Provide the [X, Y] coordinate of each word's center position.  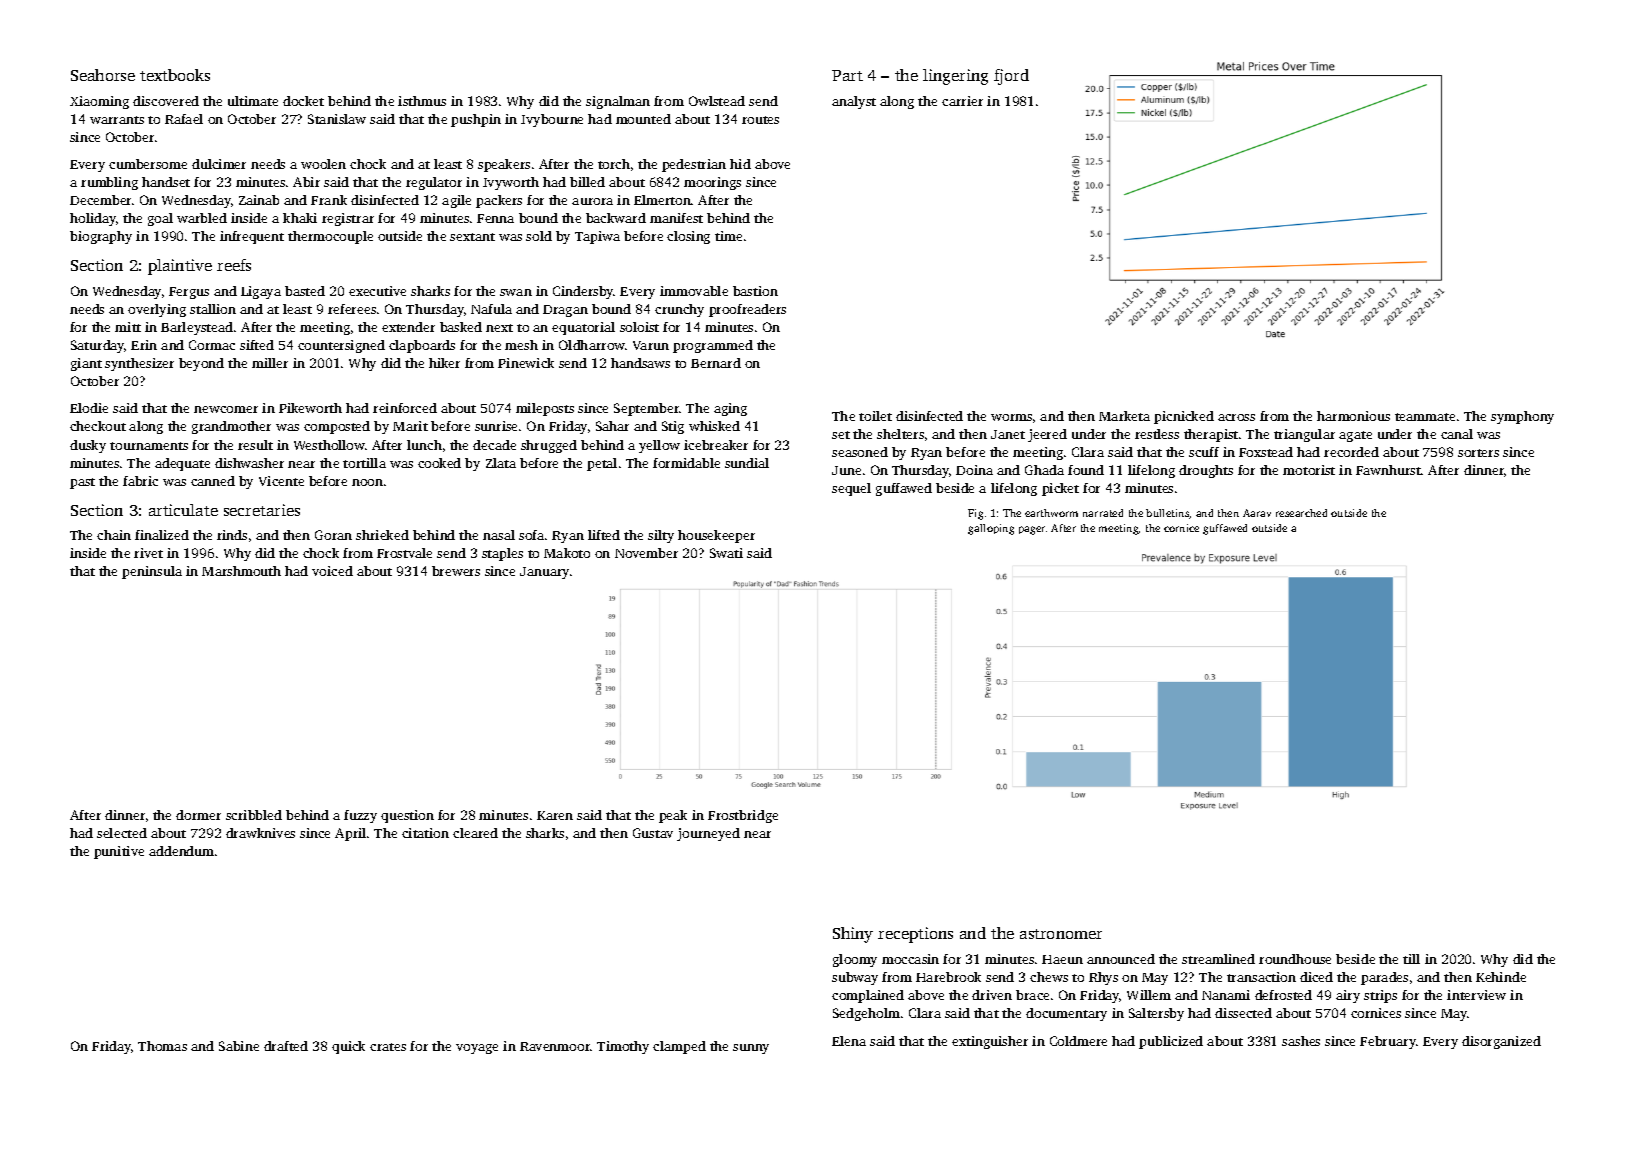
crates [388, 1047]
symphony [1522, 417]
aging [730, 409]
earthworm [1051, 513]
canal [1457, 434]
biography [101, 237]
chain [114, 535]
